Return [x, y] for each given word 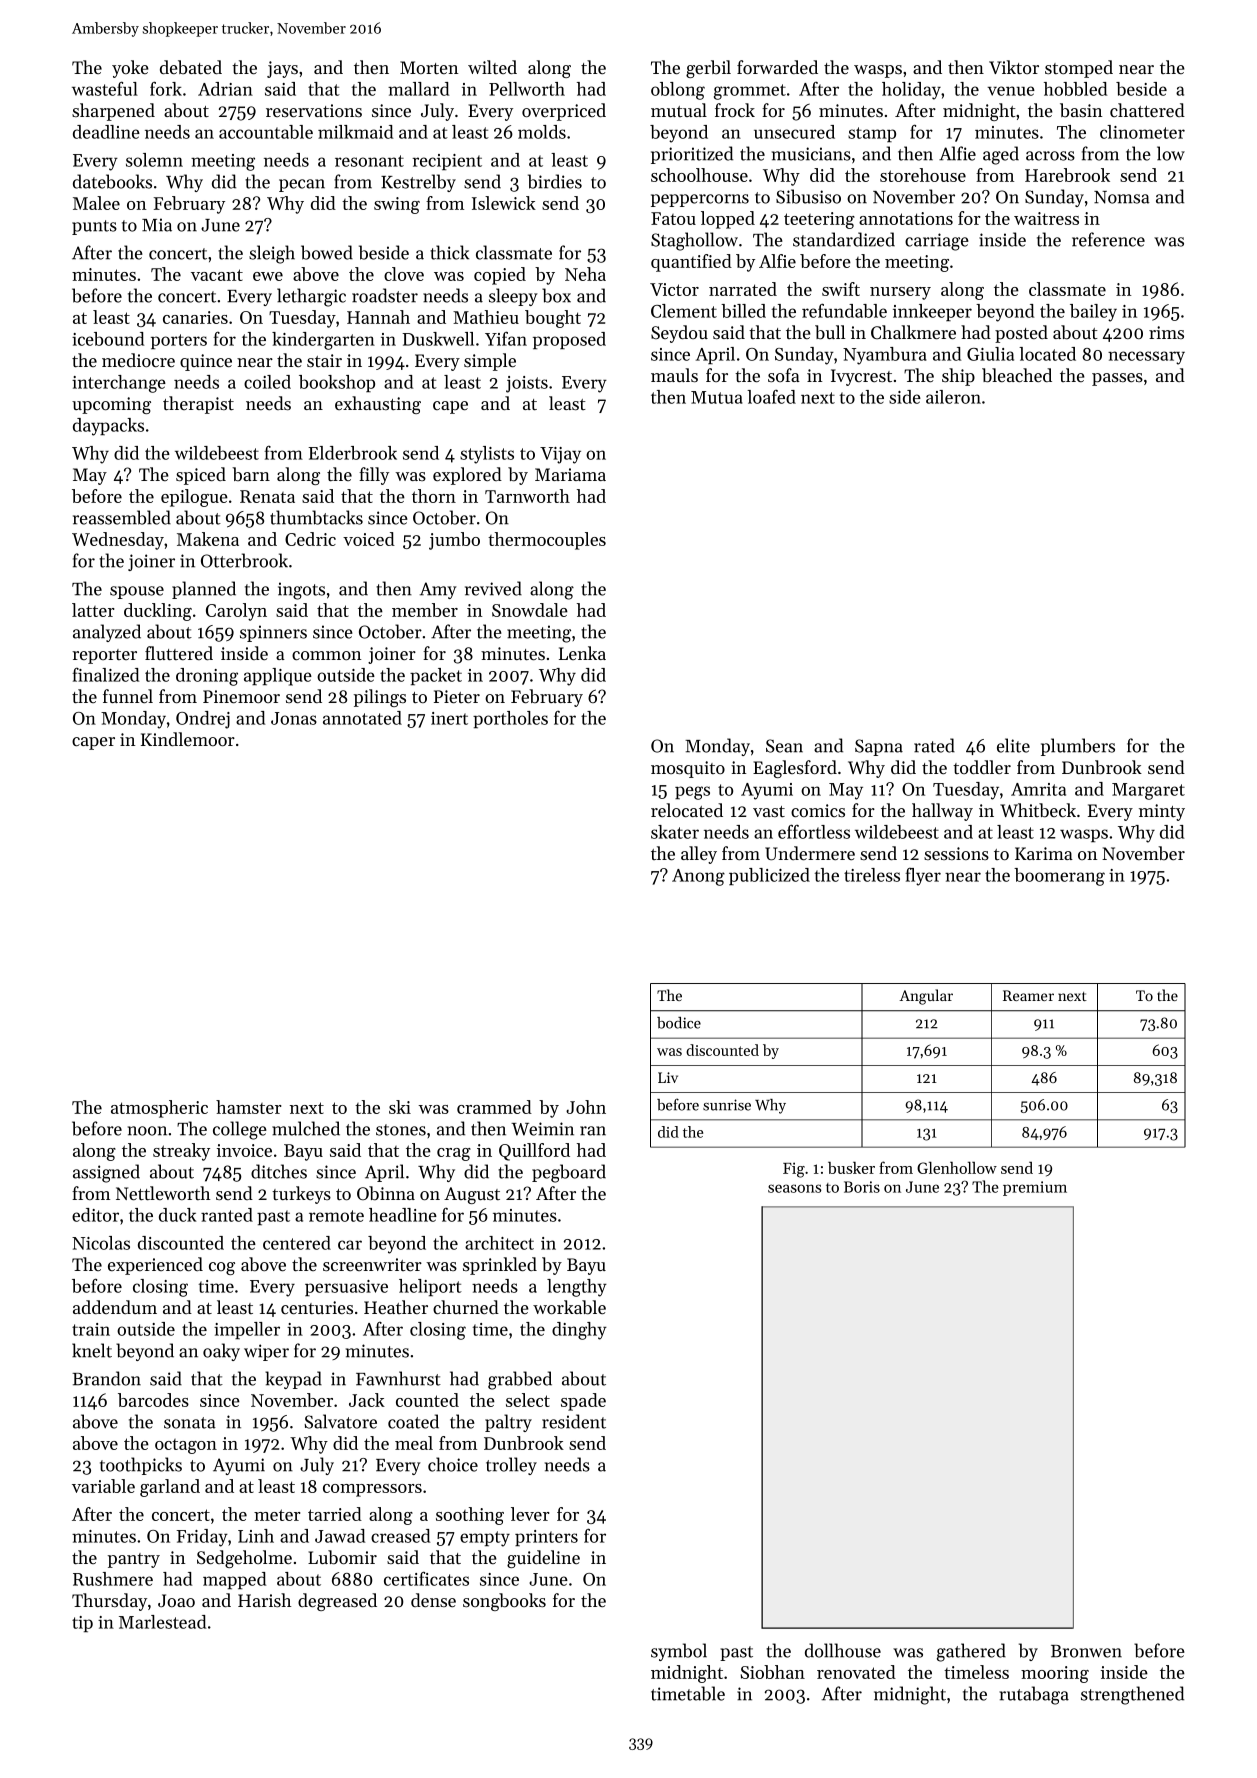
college [240, 1130]
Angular [926, 997]
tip [82, 1624]
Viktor [1014, 67]
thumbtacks [316, 517]
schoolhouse [699, 175]
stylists [487, 455]
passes [1117, 379]
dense [433, 1600]
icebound [108, 339]
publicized [769, 876]
